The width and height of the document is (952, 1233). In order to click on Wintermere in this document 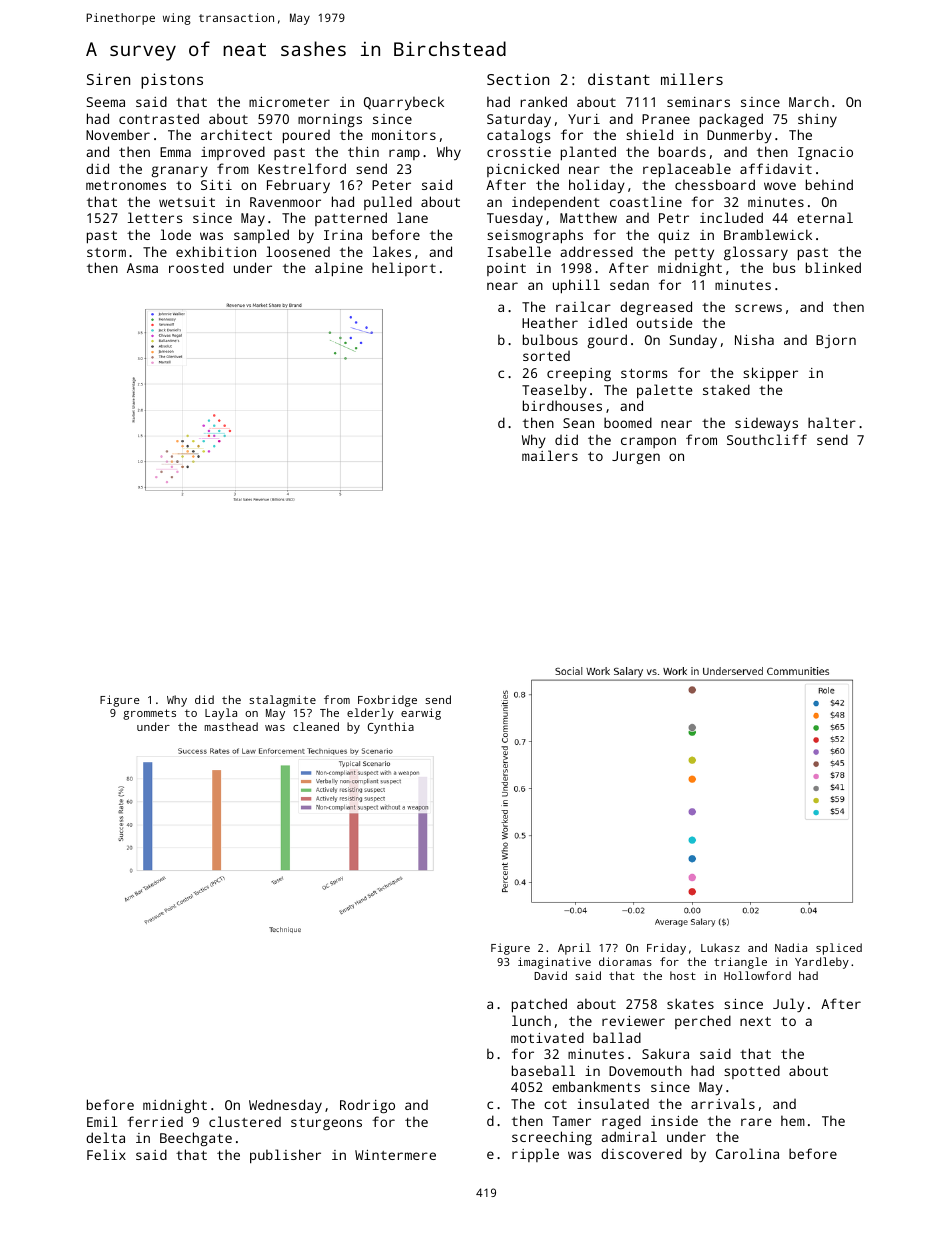, I will do `click(395, 1155)`.
